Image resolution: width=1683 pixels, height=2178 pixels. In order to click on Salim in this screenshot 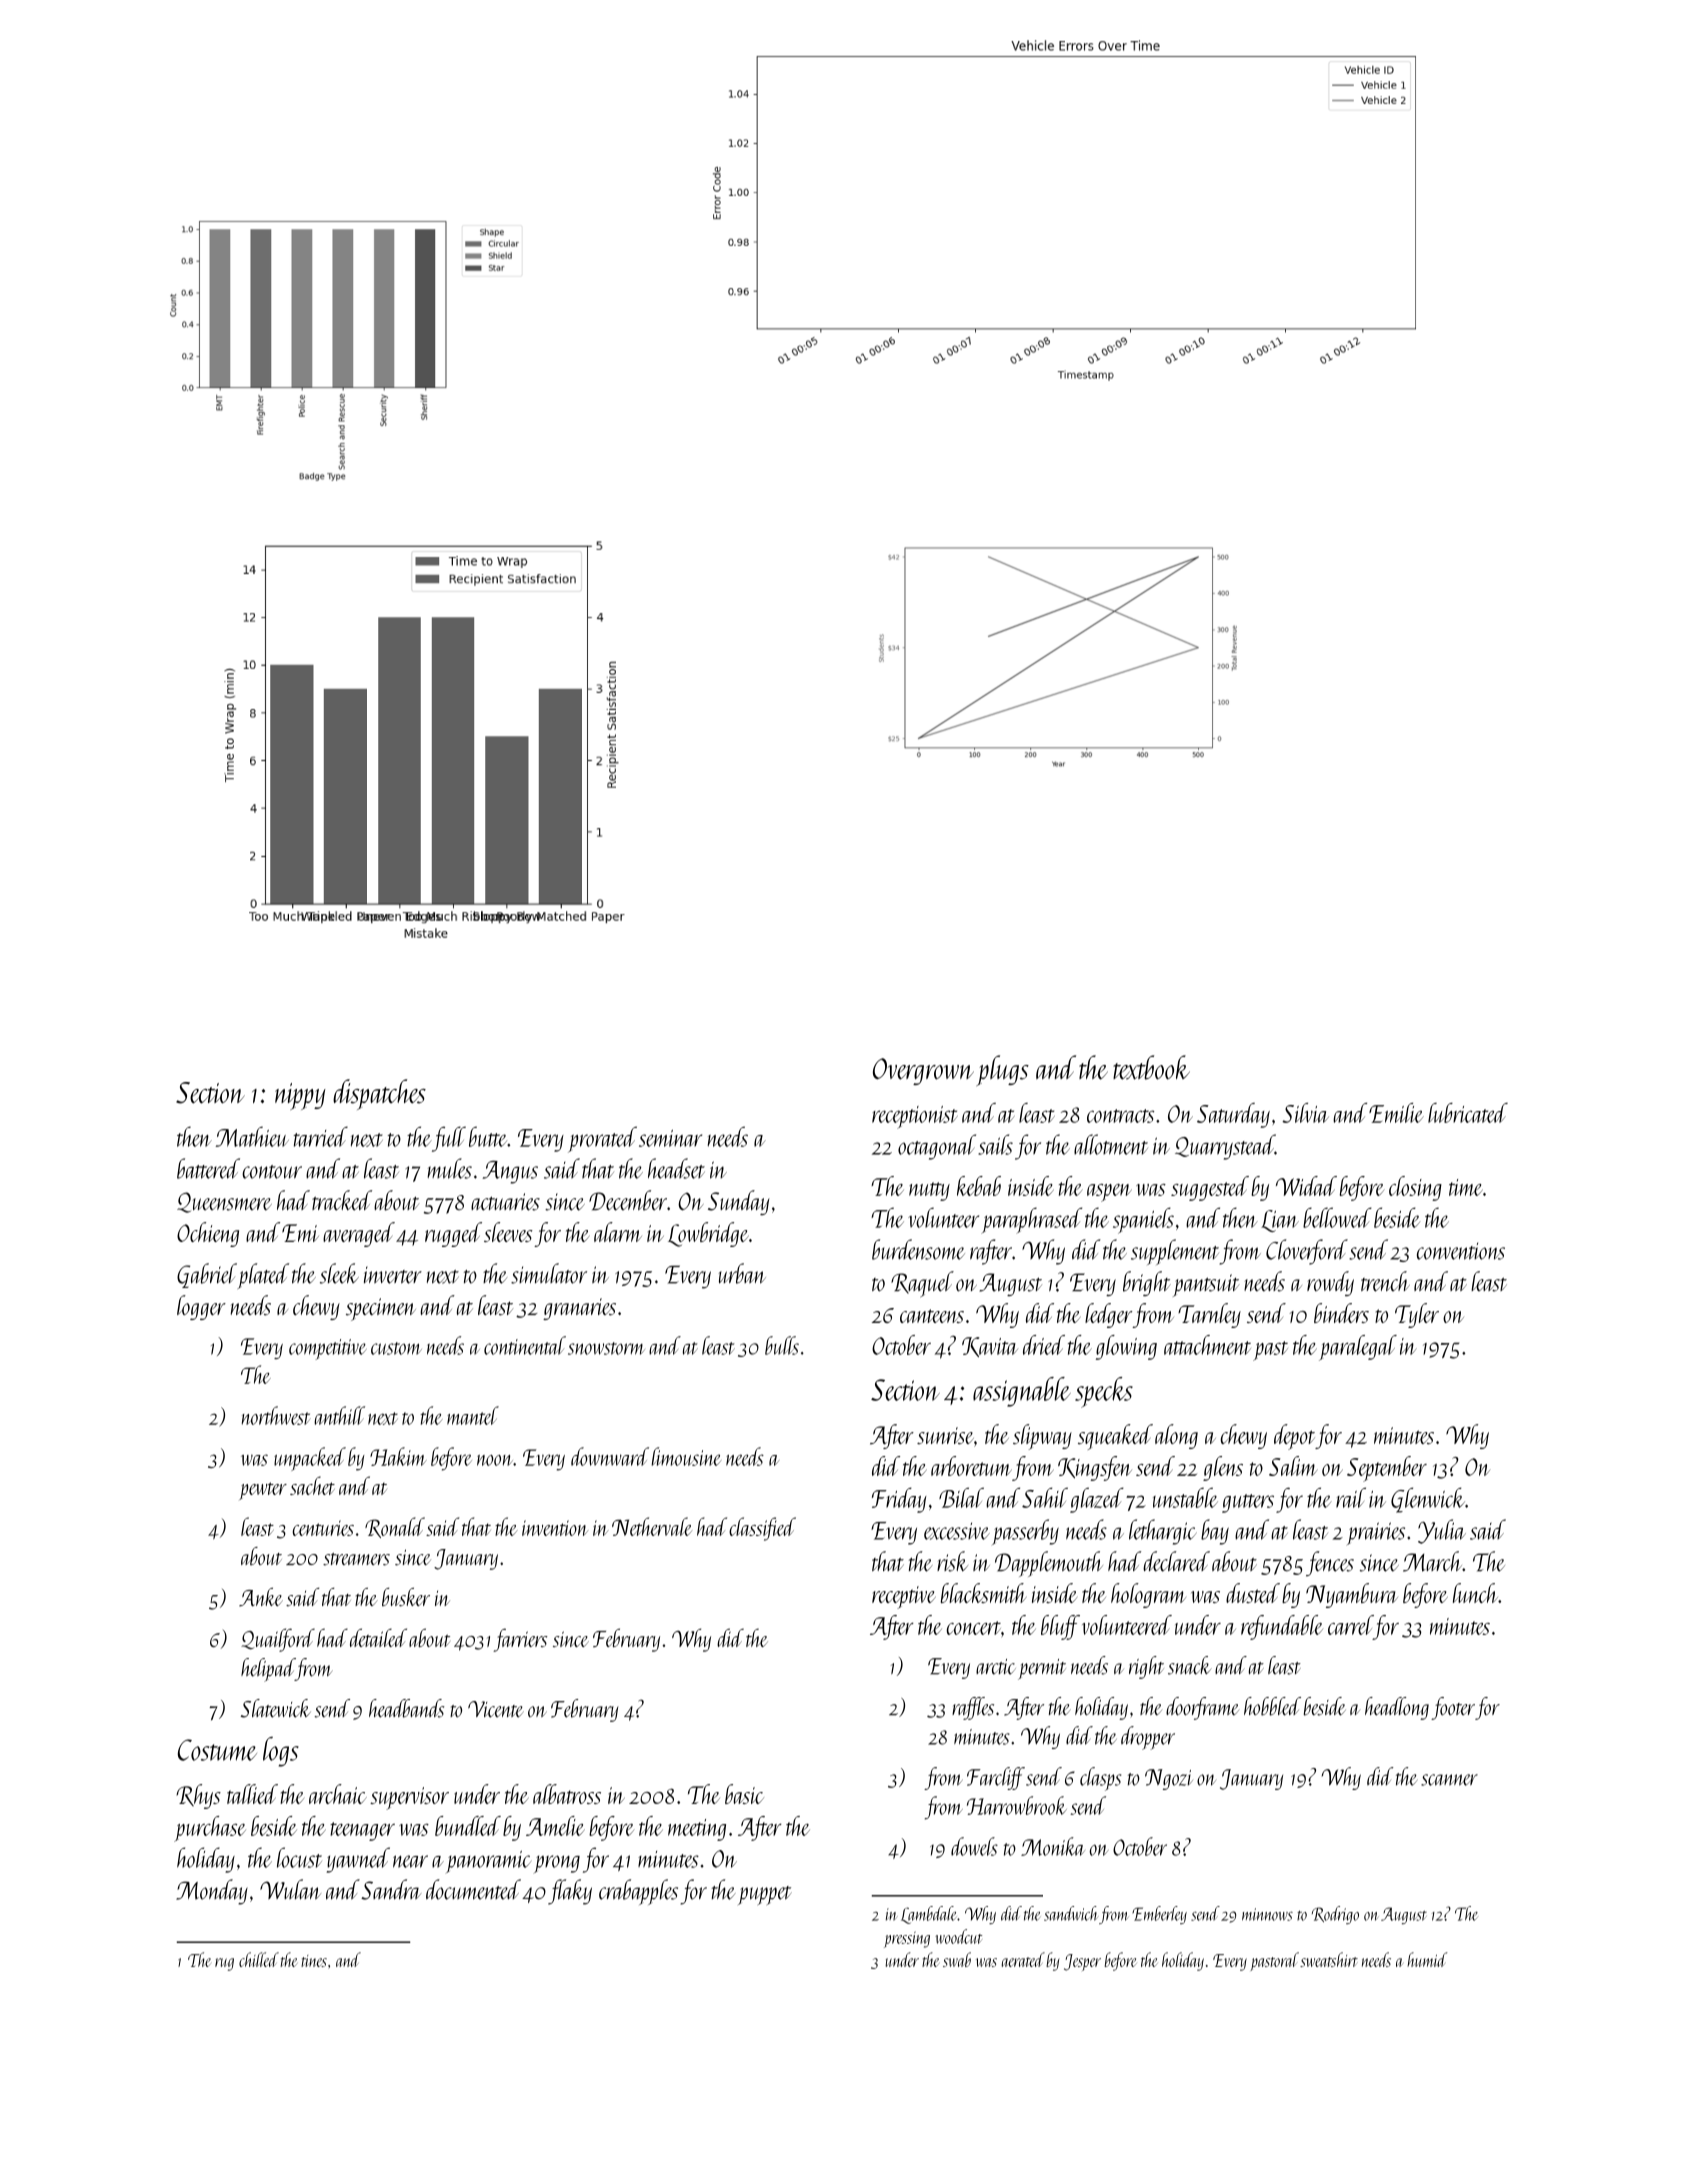, I will do `click(1293, 1466)`.
